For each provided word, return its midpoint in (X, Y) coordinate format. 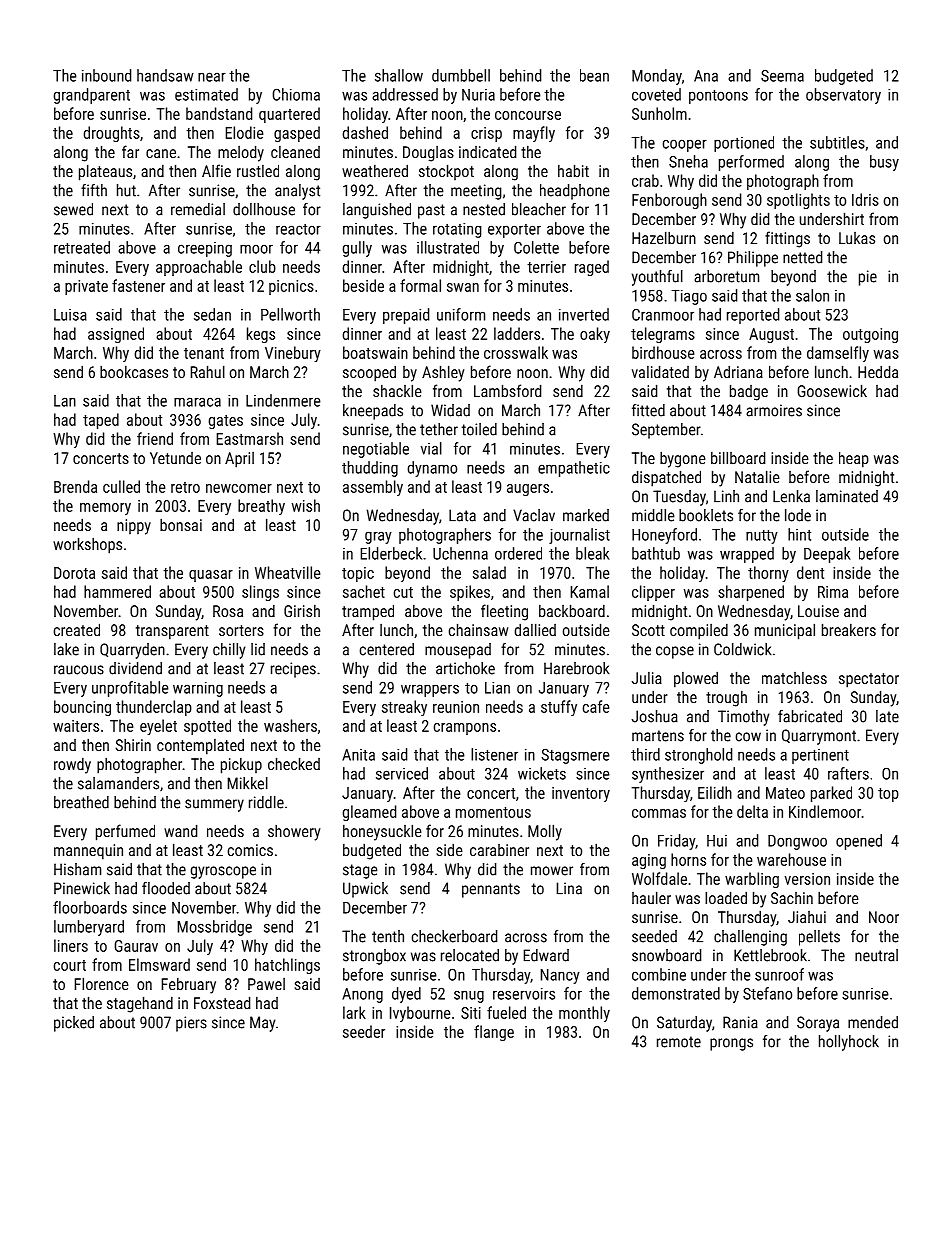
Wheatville (287, 572)
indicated (487, 151)
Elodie (244, 132)
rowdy (72, 766)
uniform (461, 314)
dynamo (432, 469)
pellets (819, 938)
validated (660, 371)
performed (751, 163)
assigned (116, 335)
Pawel (266, 984)
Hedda (878, 371)
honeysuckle (382, 832)
